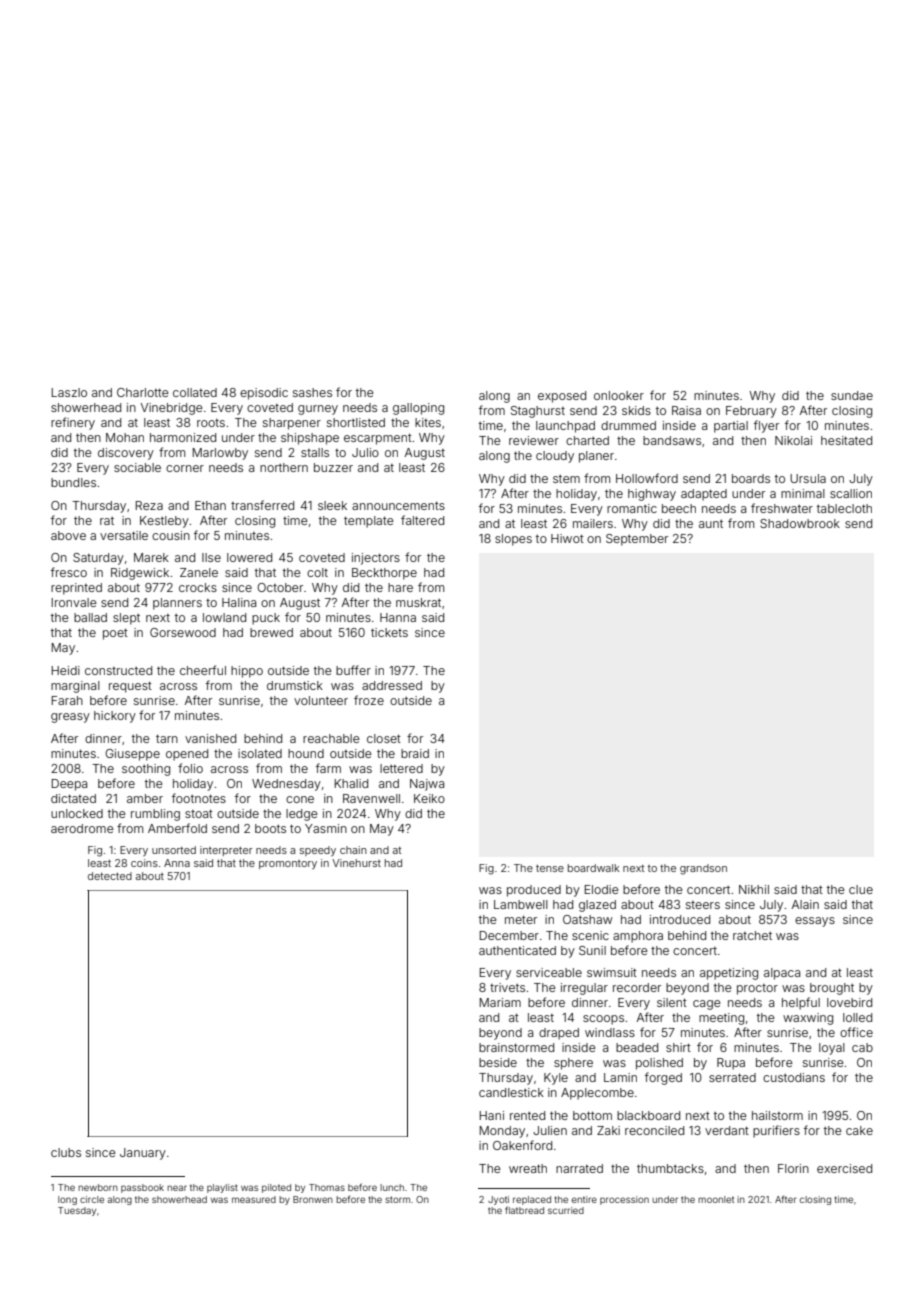  I want to click on Shadowbrook, so click(800, 523).
